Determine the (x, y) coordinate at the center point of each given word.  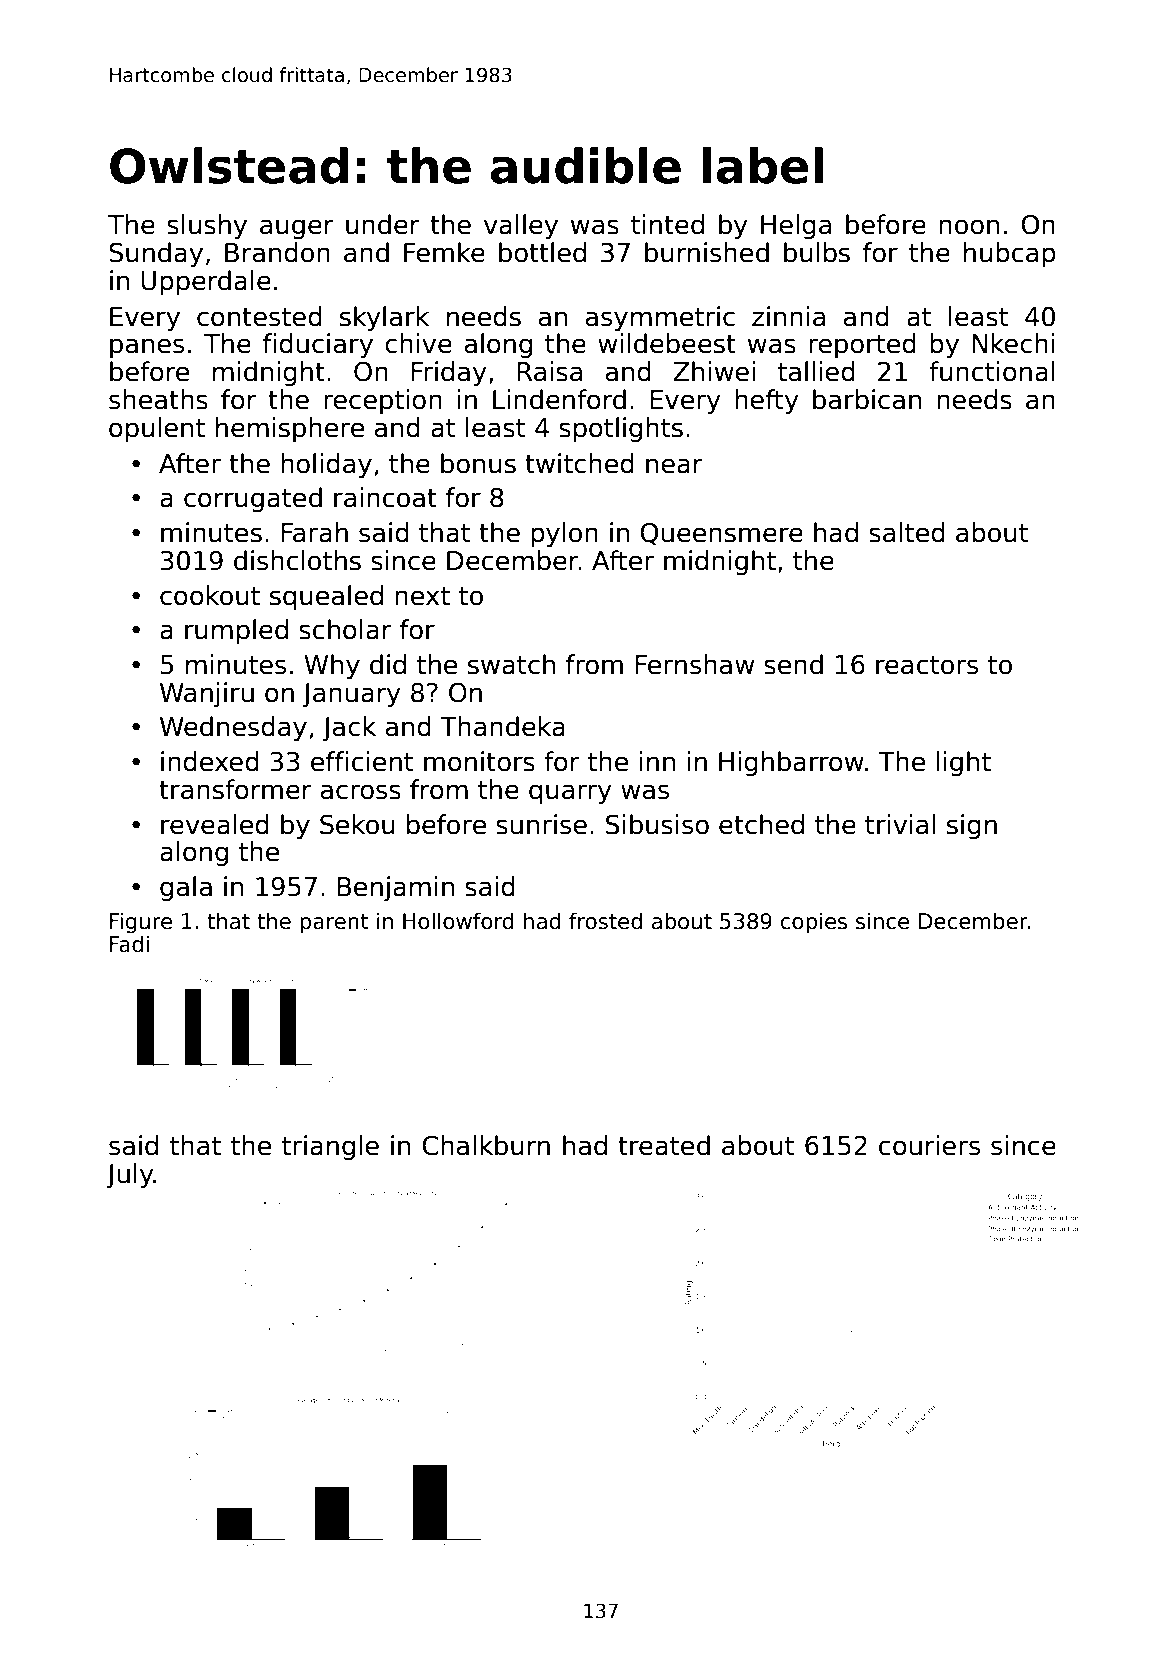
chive (418, 343)
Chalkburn (486, 1145)
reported (862, 345)
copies (814, 923)
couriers (929, 1145)
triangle (330, 1147)
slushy (207, 226)
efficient (362, 761)
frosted (605, 921)
